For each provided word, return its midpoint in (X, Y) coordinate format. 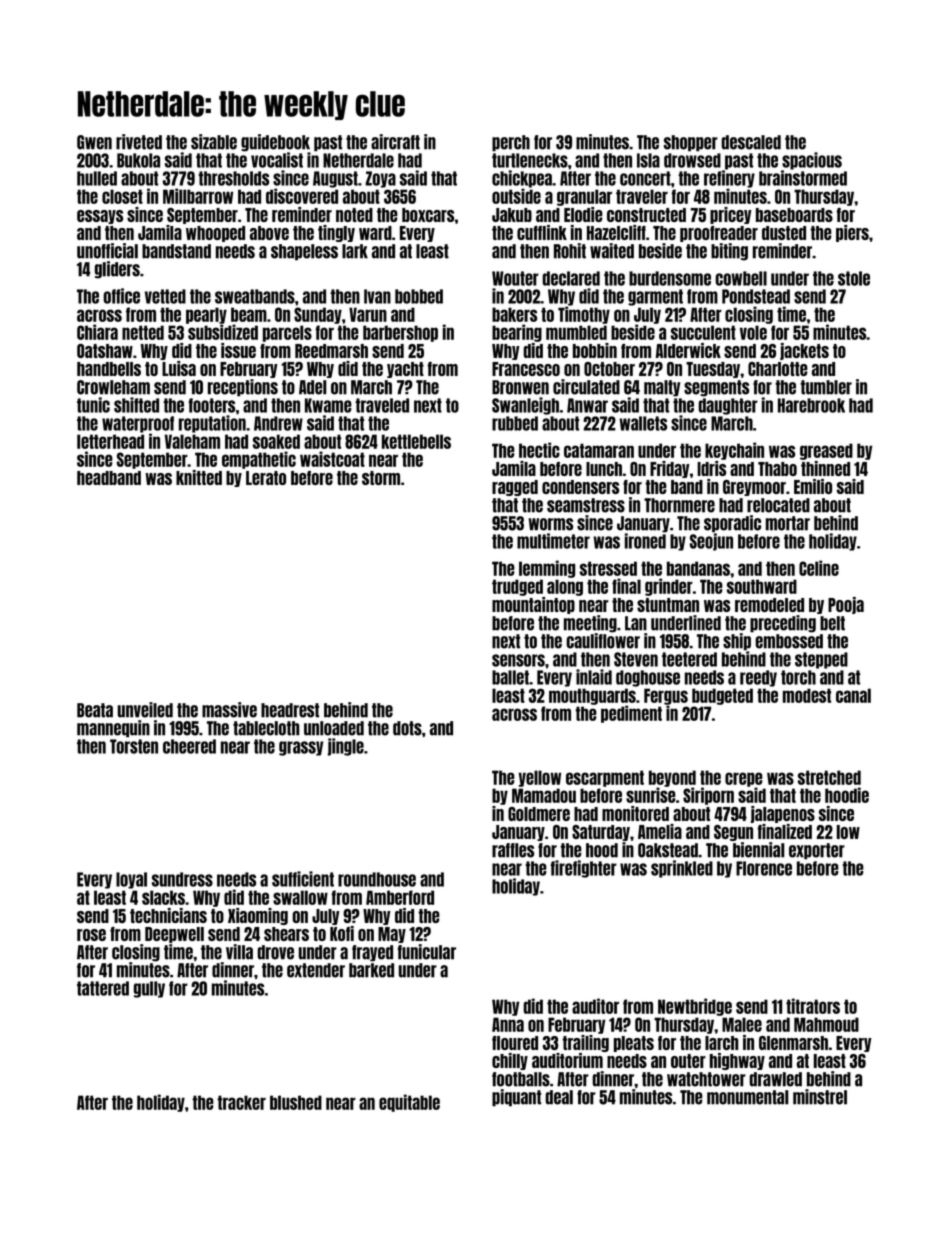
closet (122, 196)
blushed (296, 1102)
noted (354, 215)
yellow (539, 778)
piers (852, 233)
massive (229, 710)
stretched (829, 777)
